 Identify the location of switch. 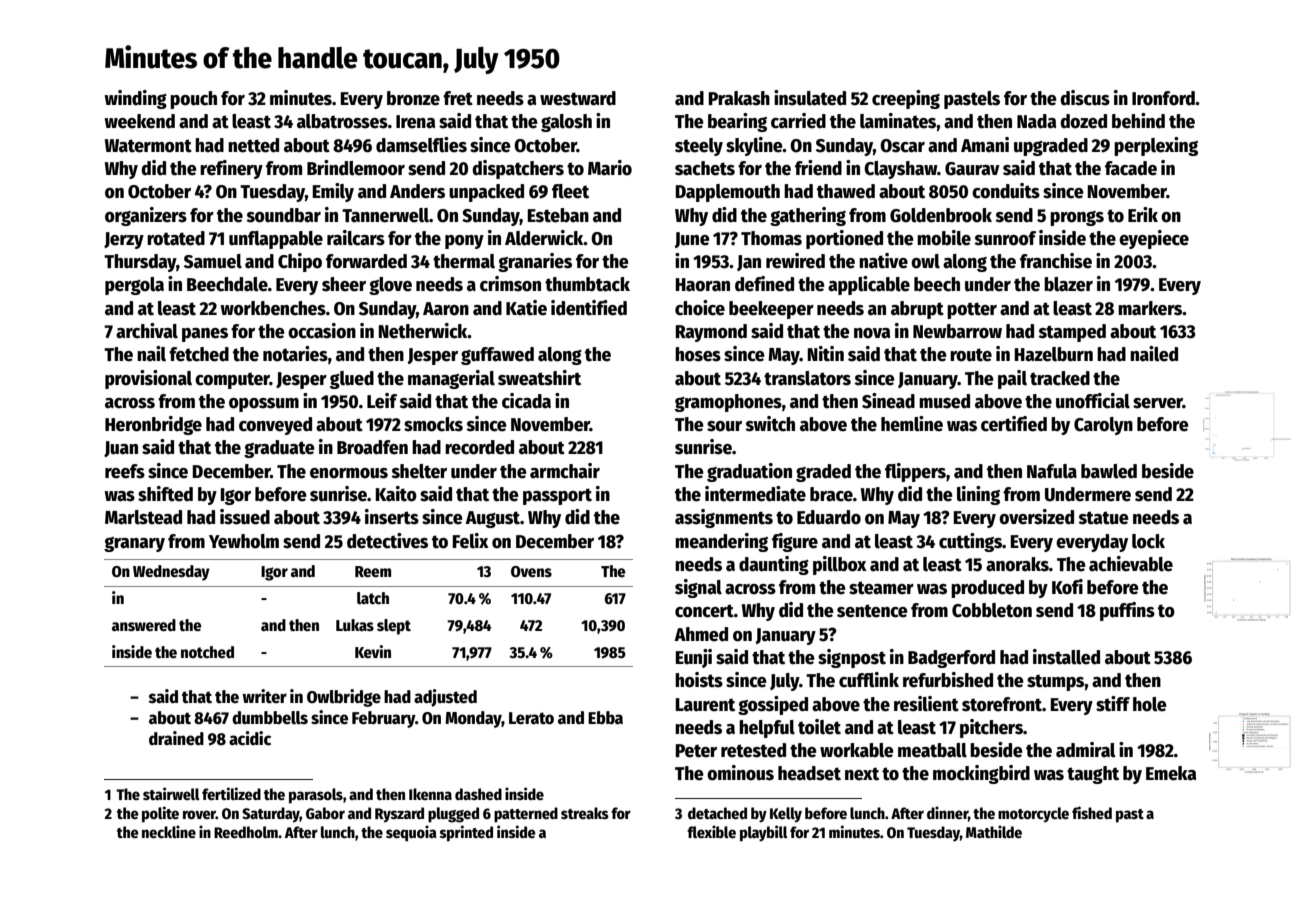
(770, 424).
